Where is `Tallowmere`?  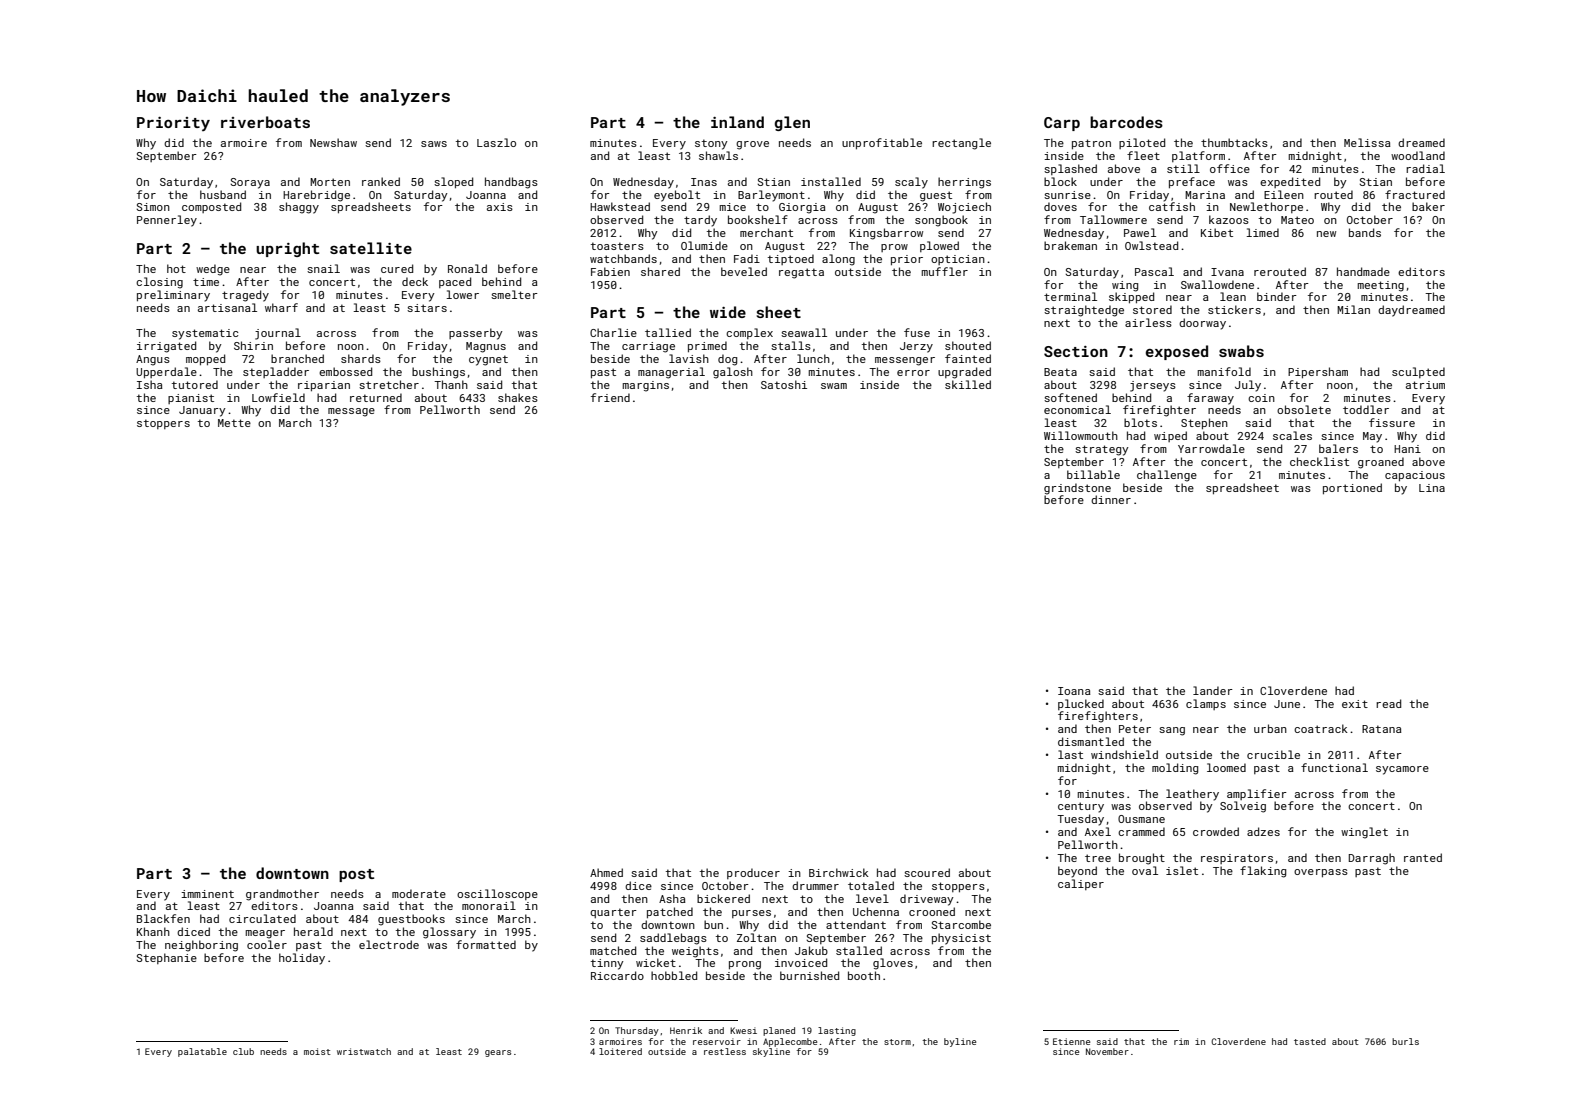 Tallowmere is located at coordinates (1113, 219).
